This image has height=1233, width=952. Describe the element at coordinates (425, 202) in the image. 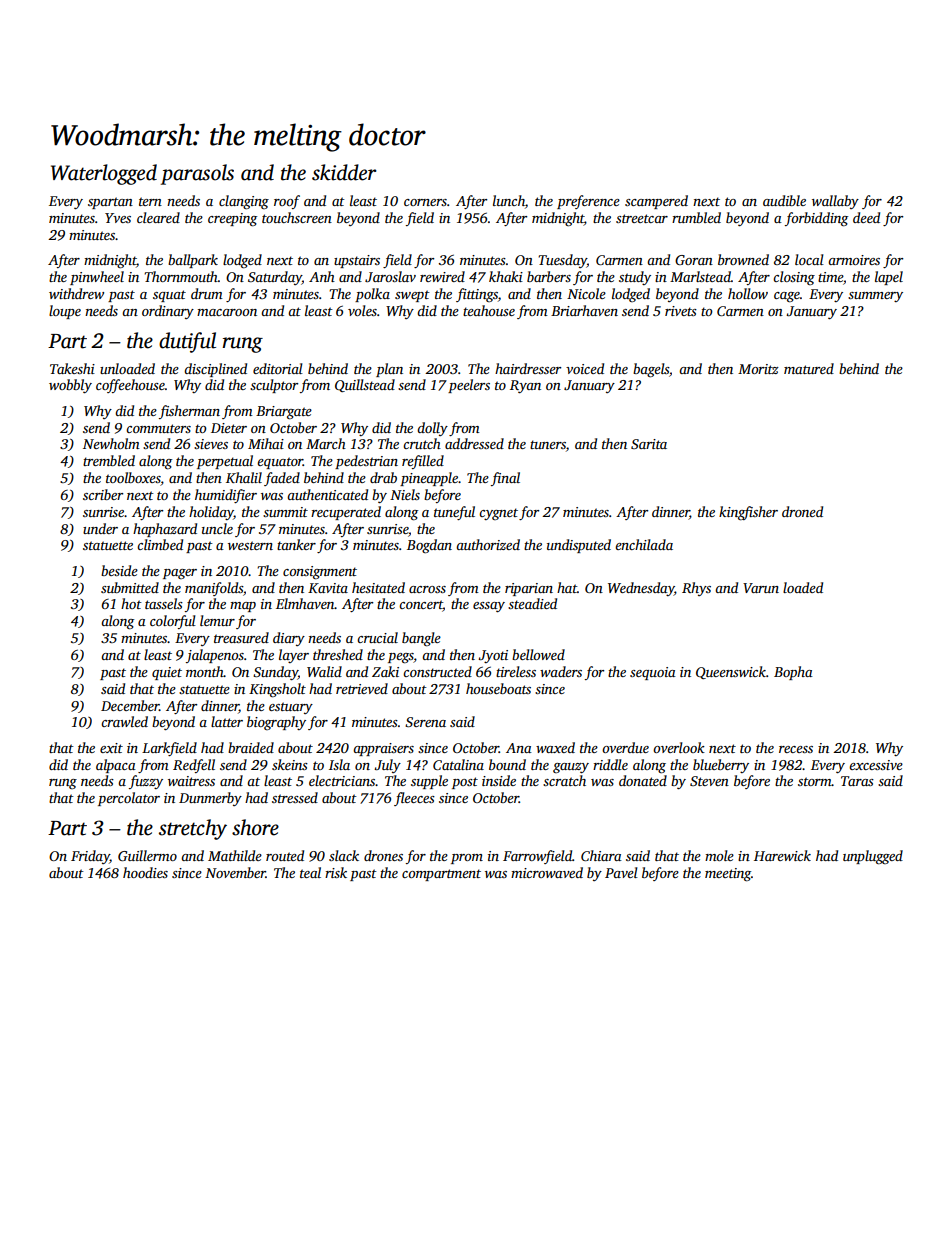

I see `corners` at that location.
